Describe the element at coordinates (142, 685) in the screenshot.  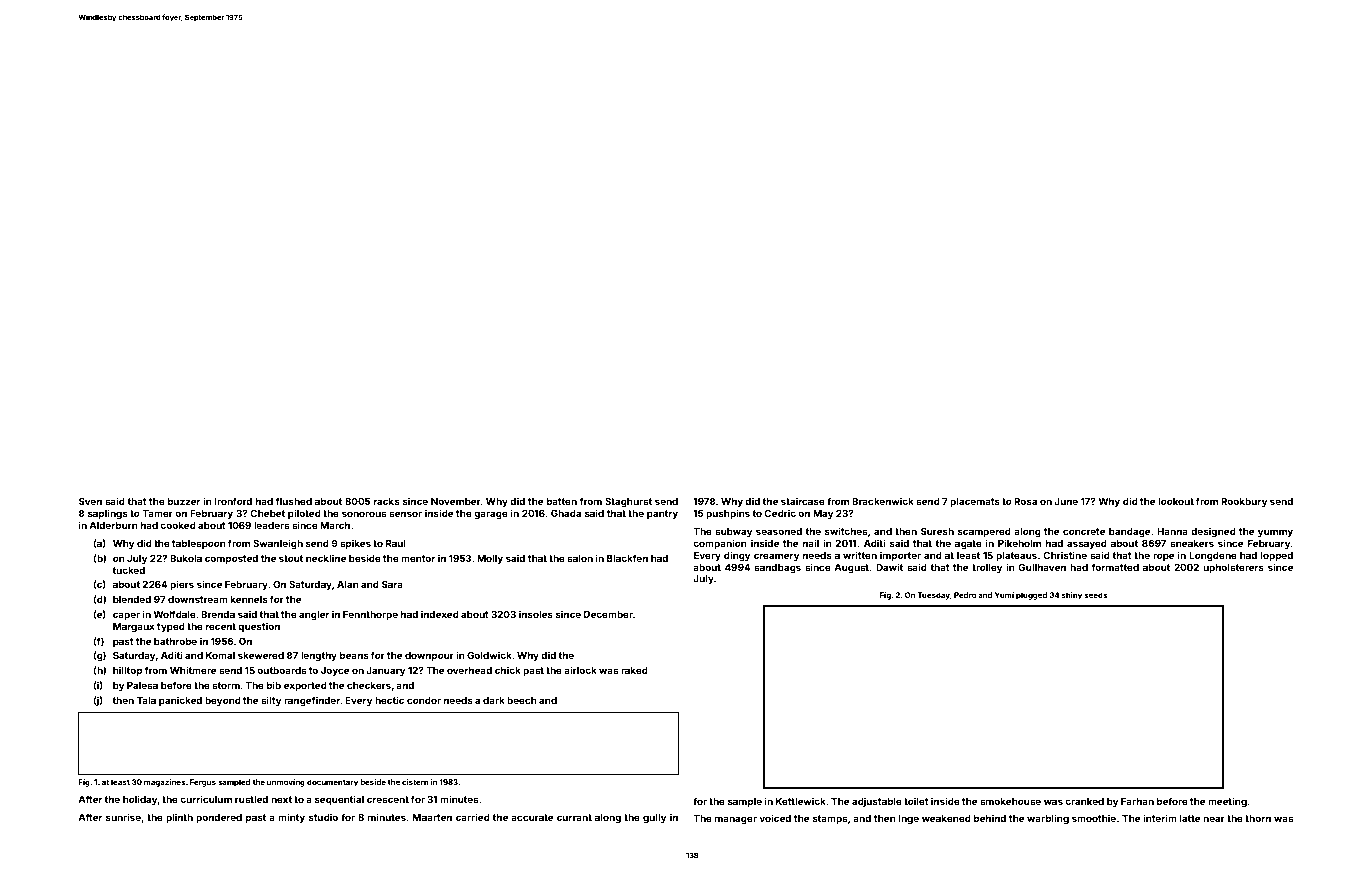
I see `Palesa` at that location.
